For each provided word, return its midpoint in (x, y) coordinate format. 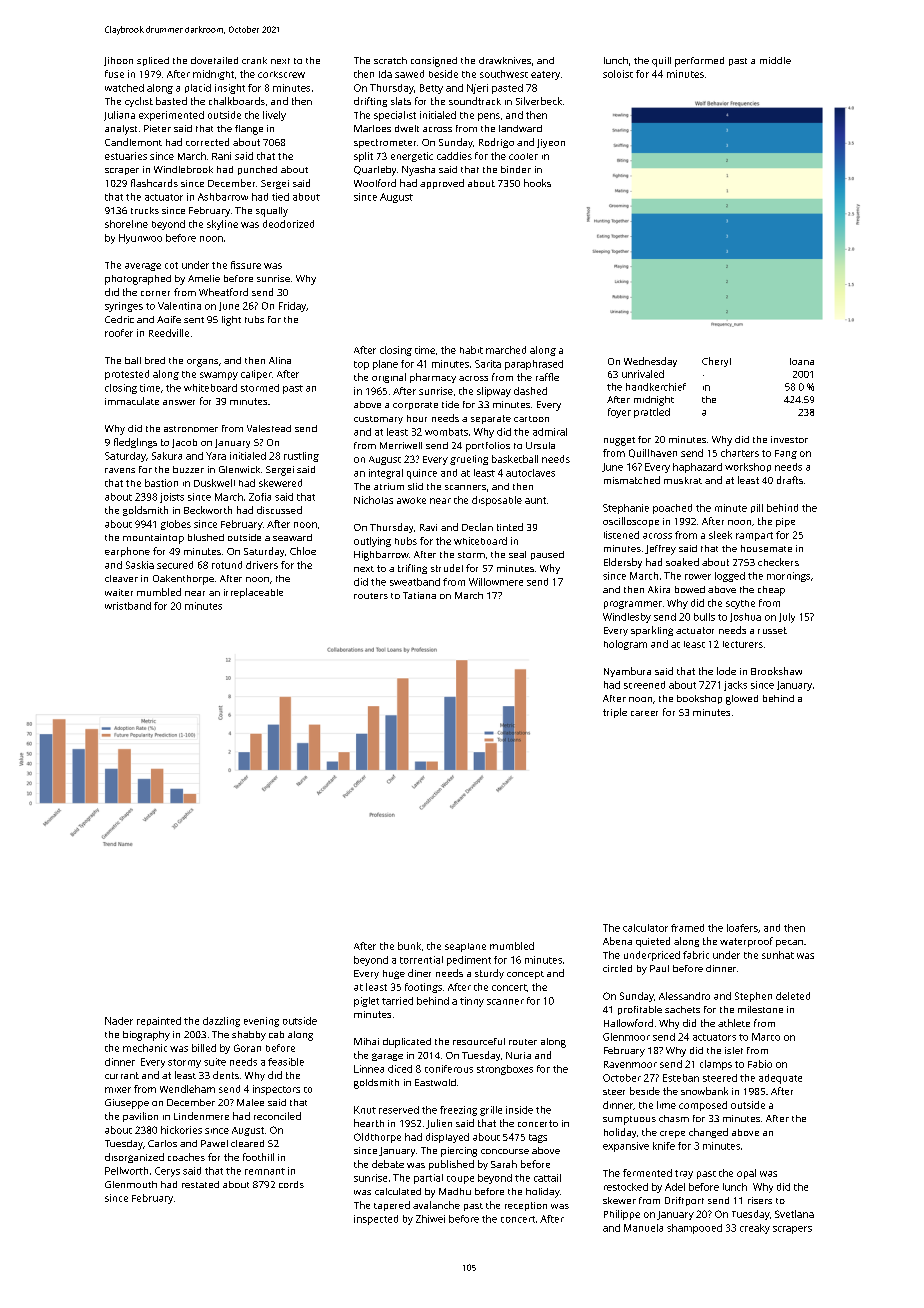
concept (525, 975)
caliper (256, 375)
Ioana (802, 361)
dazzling (221, 1022)
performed (699, 62)
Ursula (540, 445)
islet (734, 1050)
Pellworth (126, 1171)
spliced (153, 61)
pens (489, 117)
